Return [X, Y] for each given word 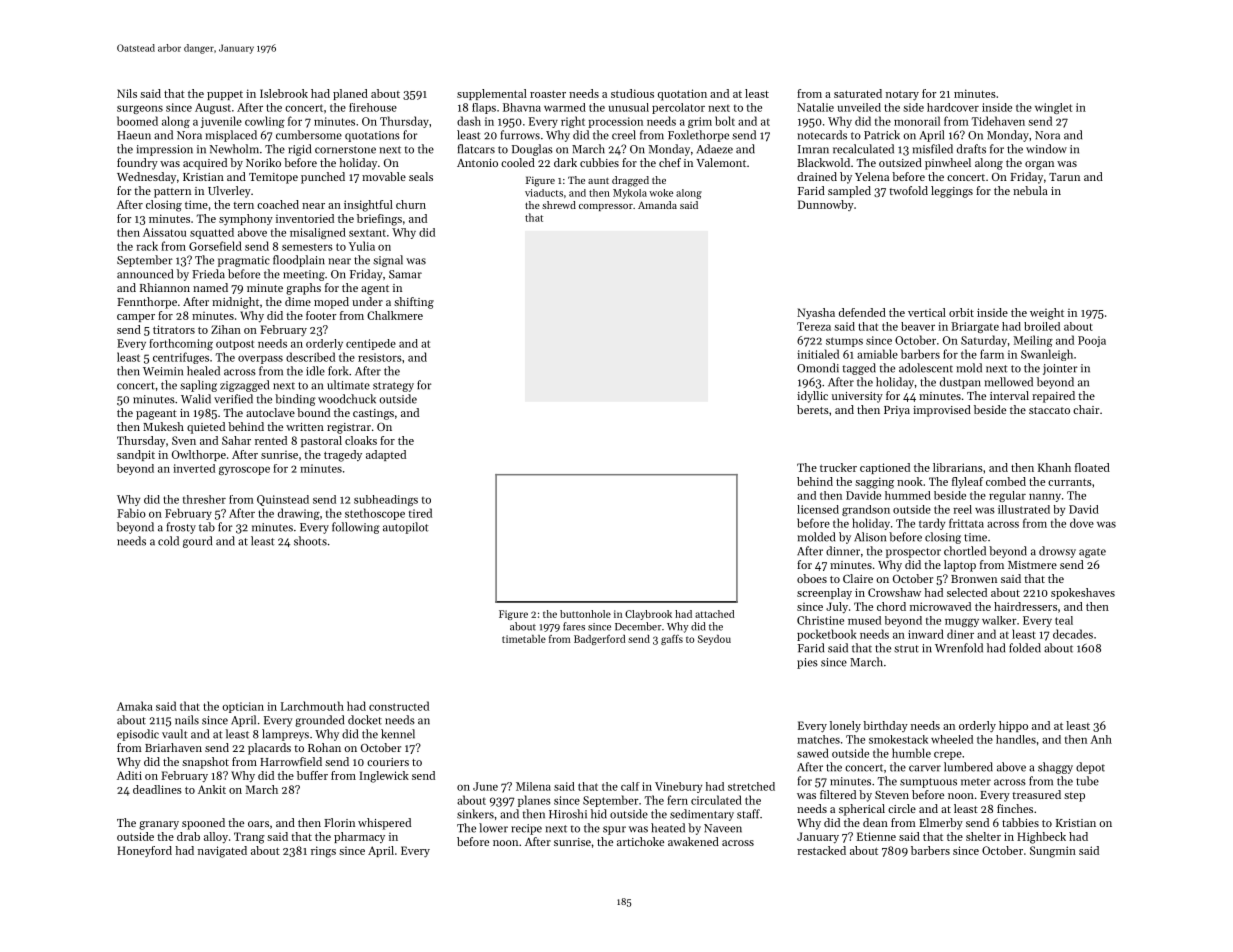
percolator [678, 108]
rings [323, 852]
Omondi [818, 368]
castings [373, 414]
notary [902, 95]
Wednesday [146, 178]
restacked [821, 850]
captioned [885, 468]
